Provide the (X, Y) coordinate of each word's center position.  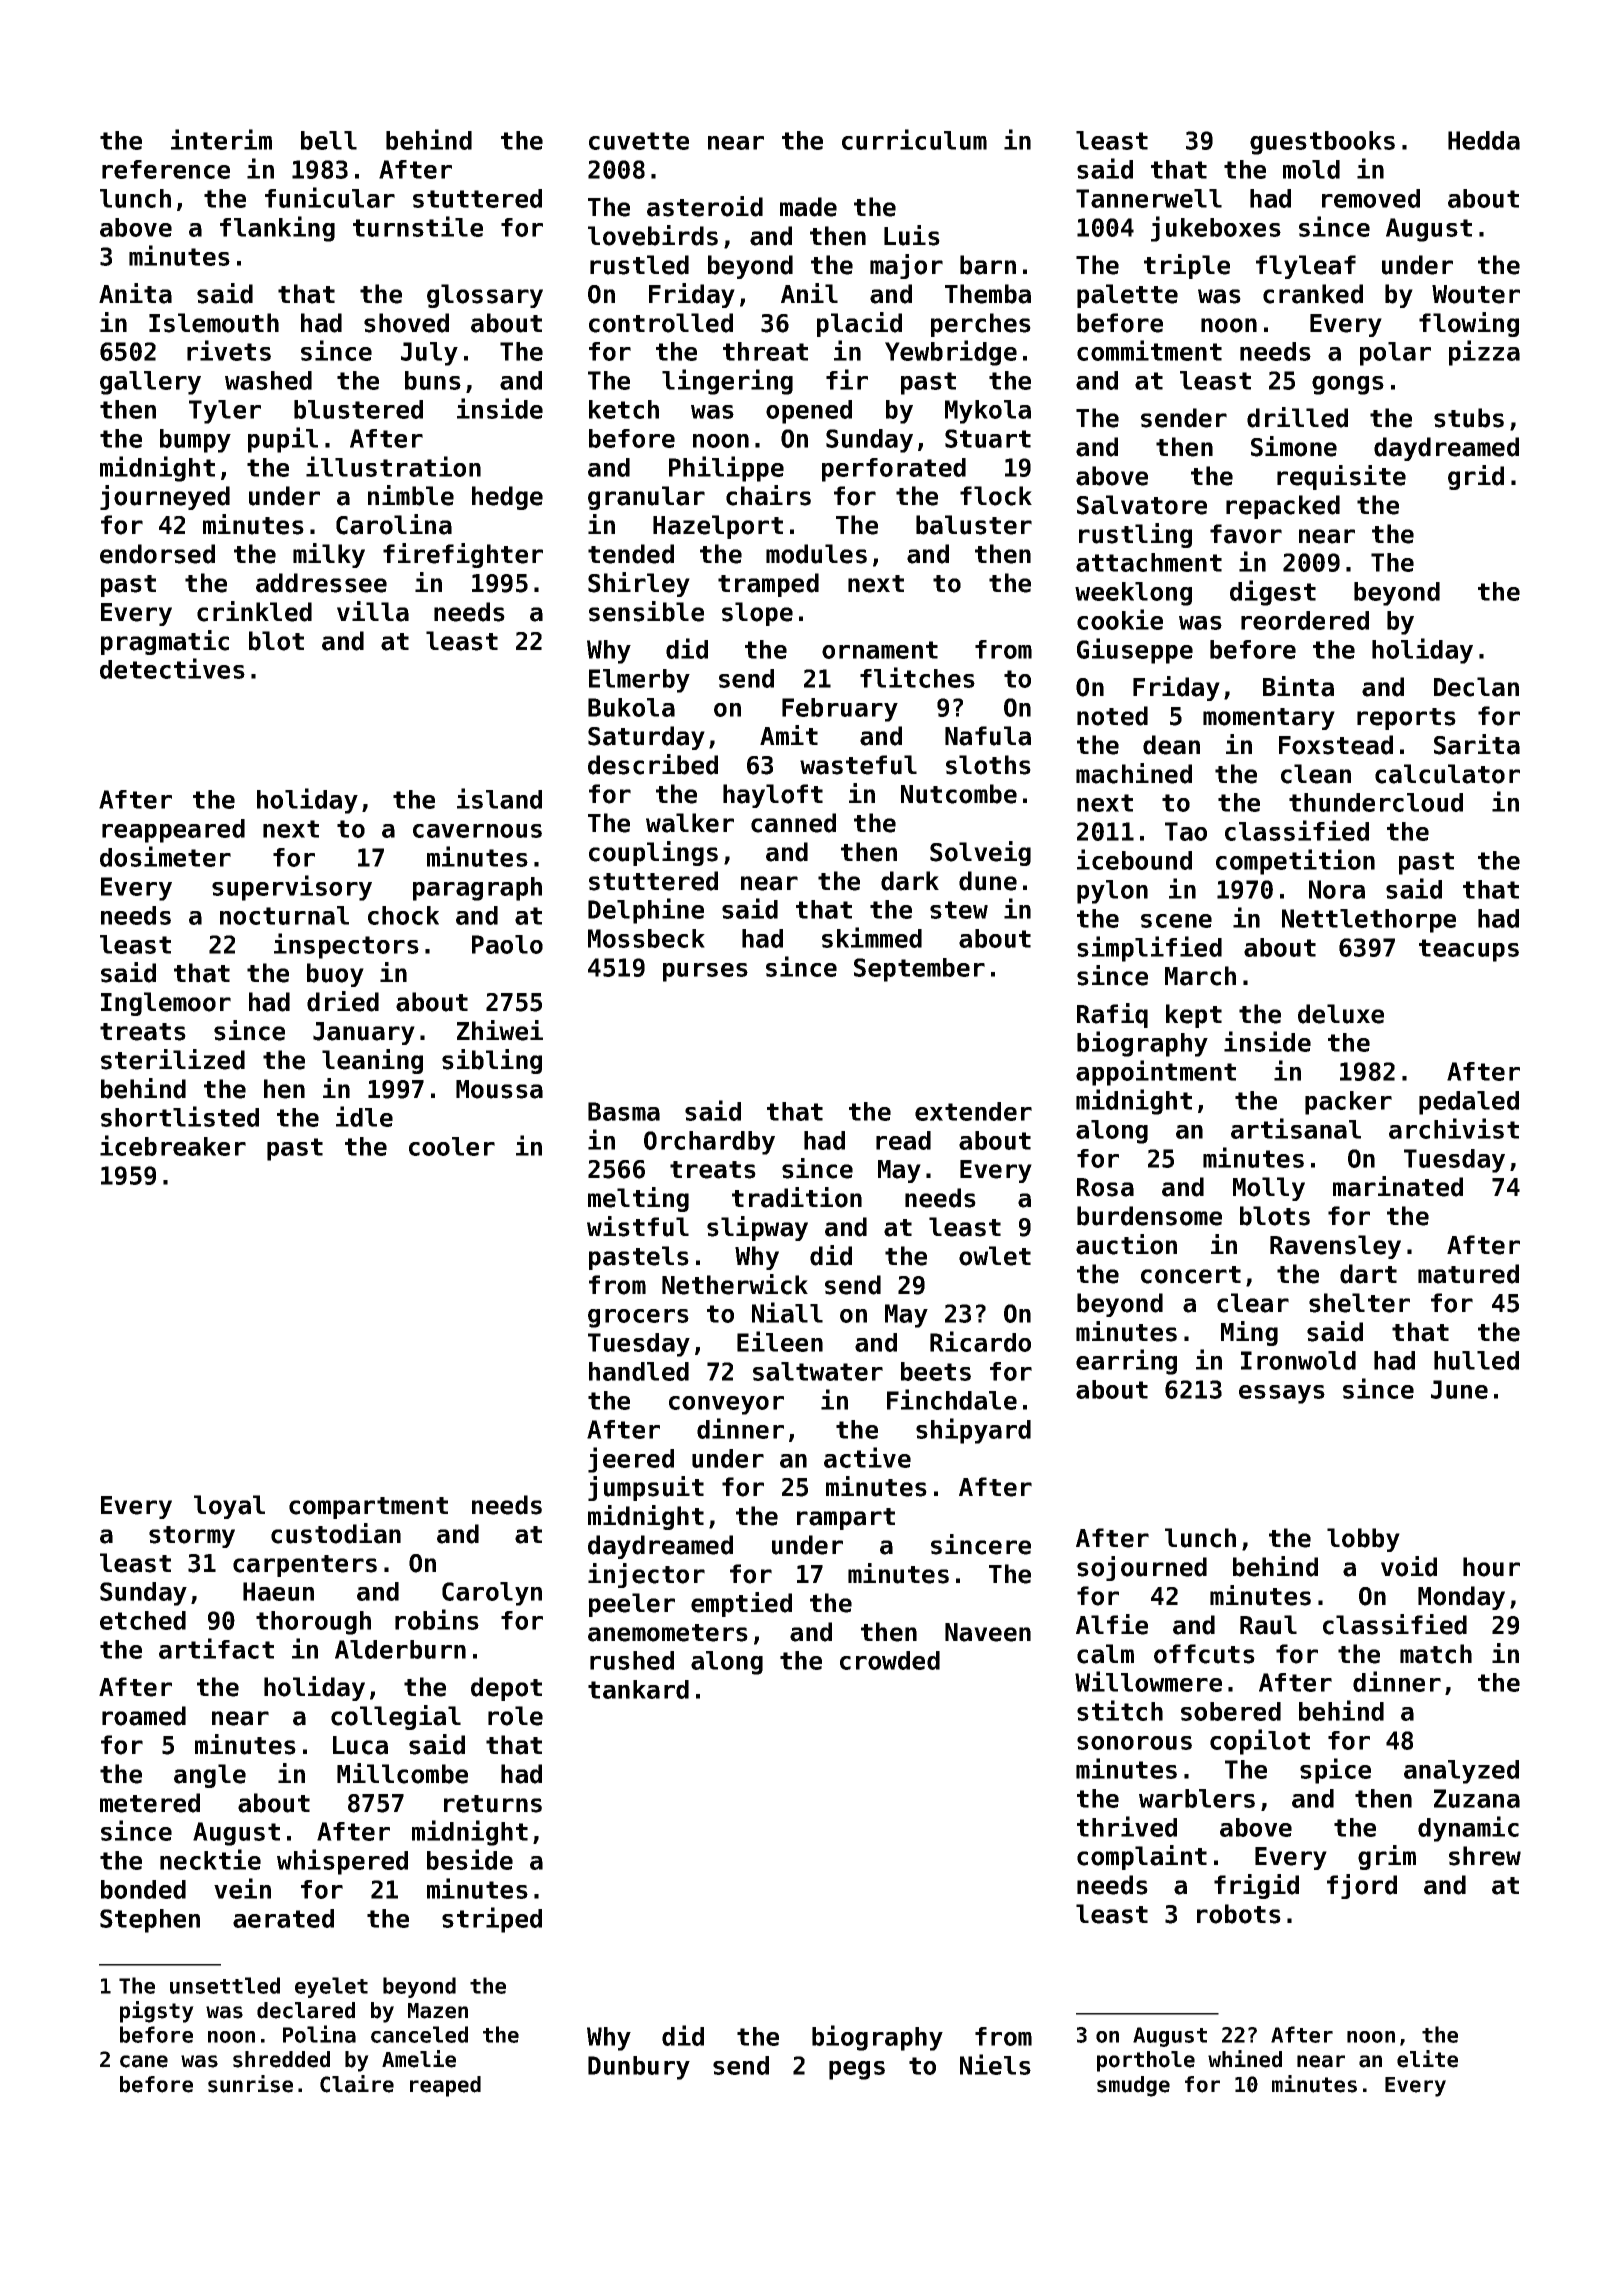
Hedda (1484, 140)
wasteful (858, 765)
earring (1126, 1362)
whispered (342, 1862)
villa (373, 611)
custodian (336, 1533)
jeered (631, 1460)
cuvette (639, 141)
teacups (1469, 950)
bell (329, 140)
